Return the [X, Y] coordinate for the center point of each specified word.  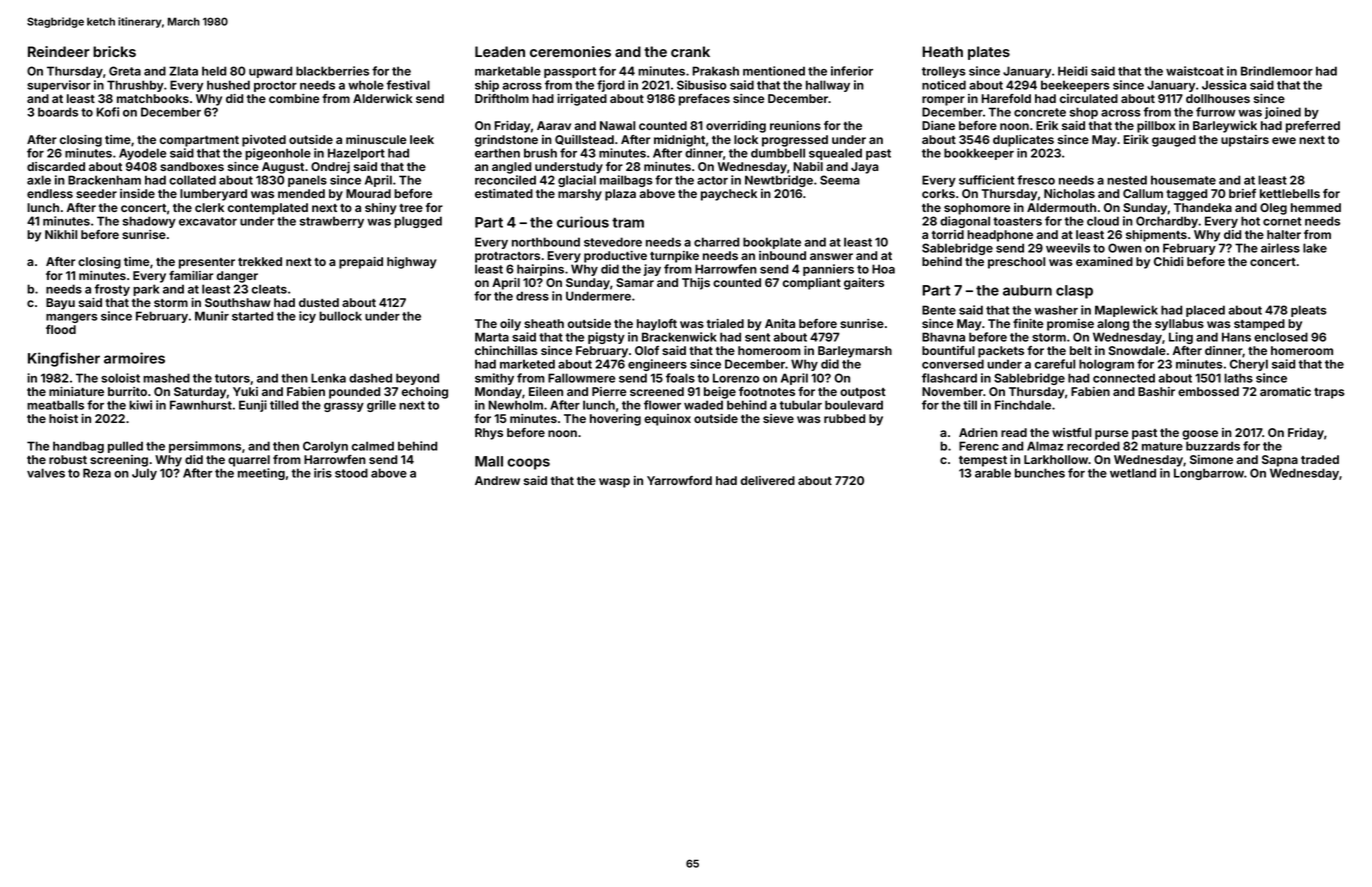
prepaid [361, 263]
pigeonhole [278, 154]
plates [989, 53]
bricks [114, 51]
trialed [725, 323]
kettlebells [1290, 193]
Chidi [1168, 261]
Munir [212, 316]
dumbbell [778, 153]
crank [690, 51]
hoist [63, 418]
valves [46, 473]
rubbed [844, 418]
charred [716, 242]
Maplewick [1126, 311]
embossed [1208, 391]
